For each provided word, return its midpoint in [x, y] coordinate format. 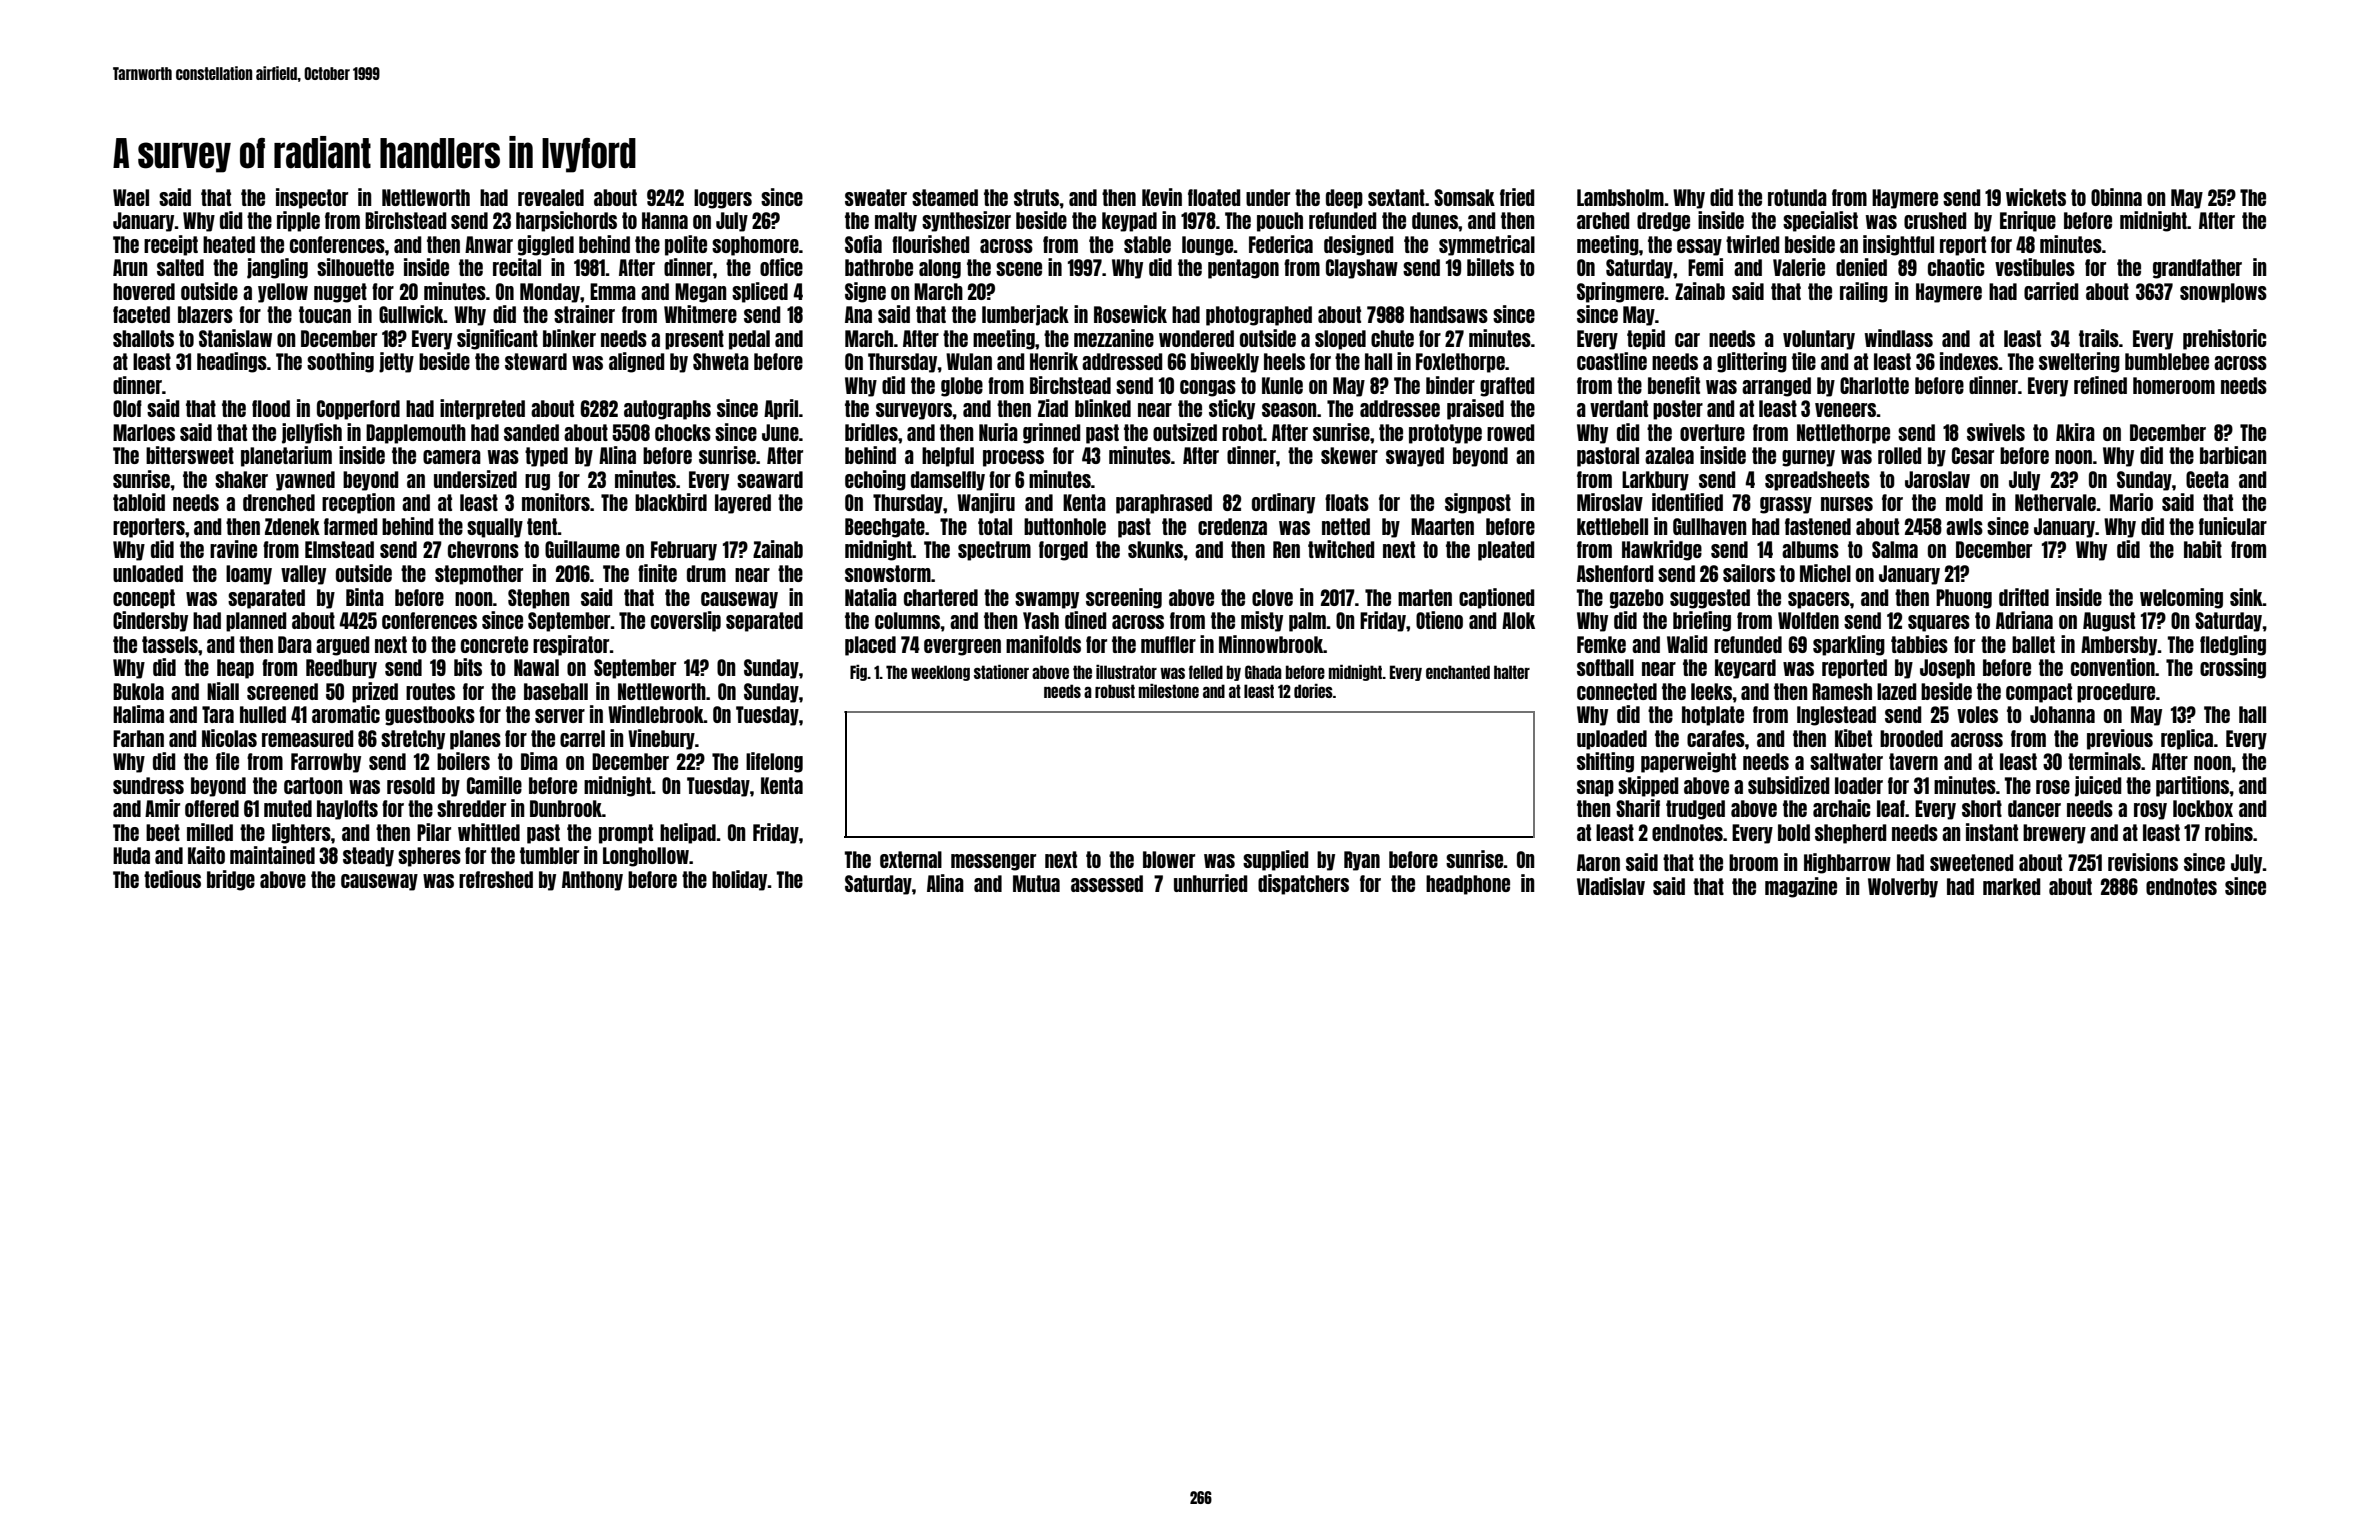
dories [1313, 690]
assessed [1107, 883]
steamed [945, 197]
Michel [1825, 573]
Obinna [2116, 197]
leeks [1711, 691]
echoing [875, 480]
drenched [279, 502]
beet [163, 832]
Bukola [138, 691]
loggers [723, 199]
